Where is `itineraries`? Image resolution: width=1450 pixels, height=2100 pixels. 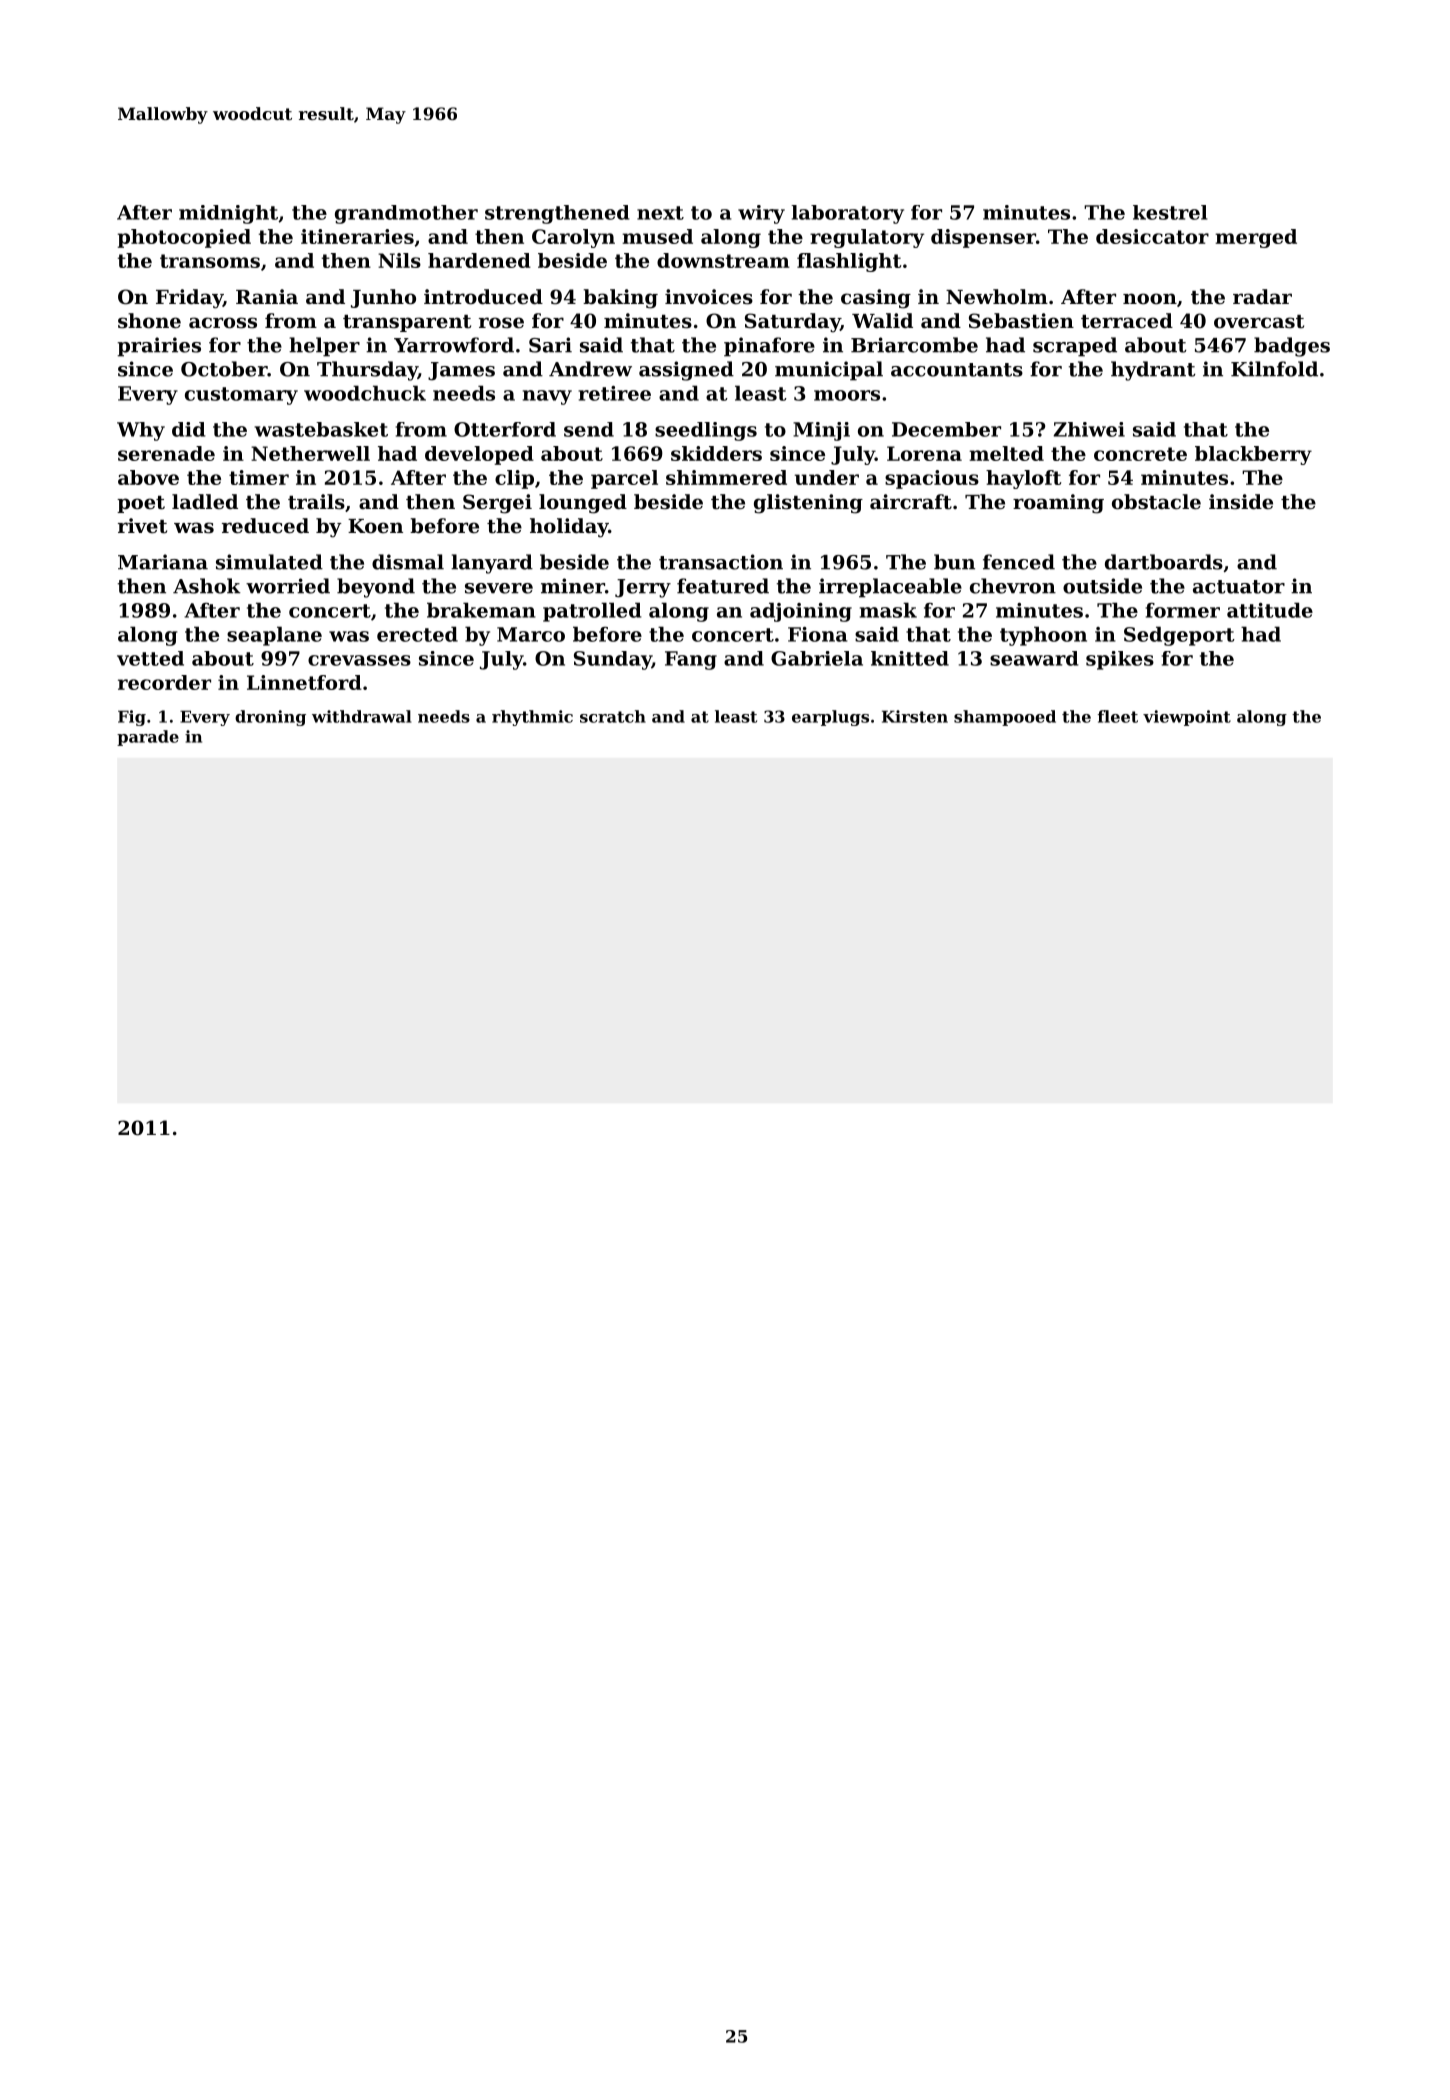 itineraries is located at coordinates (357, 236).
